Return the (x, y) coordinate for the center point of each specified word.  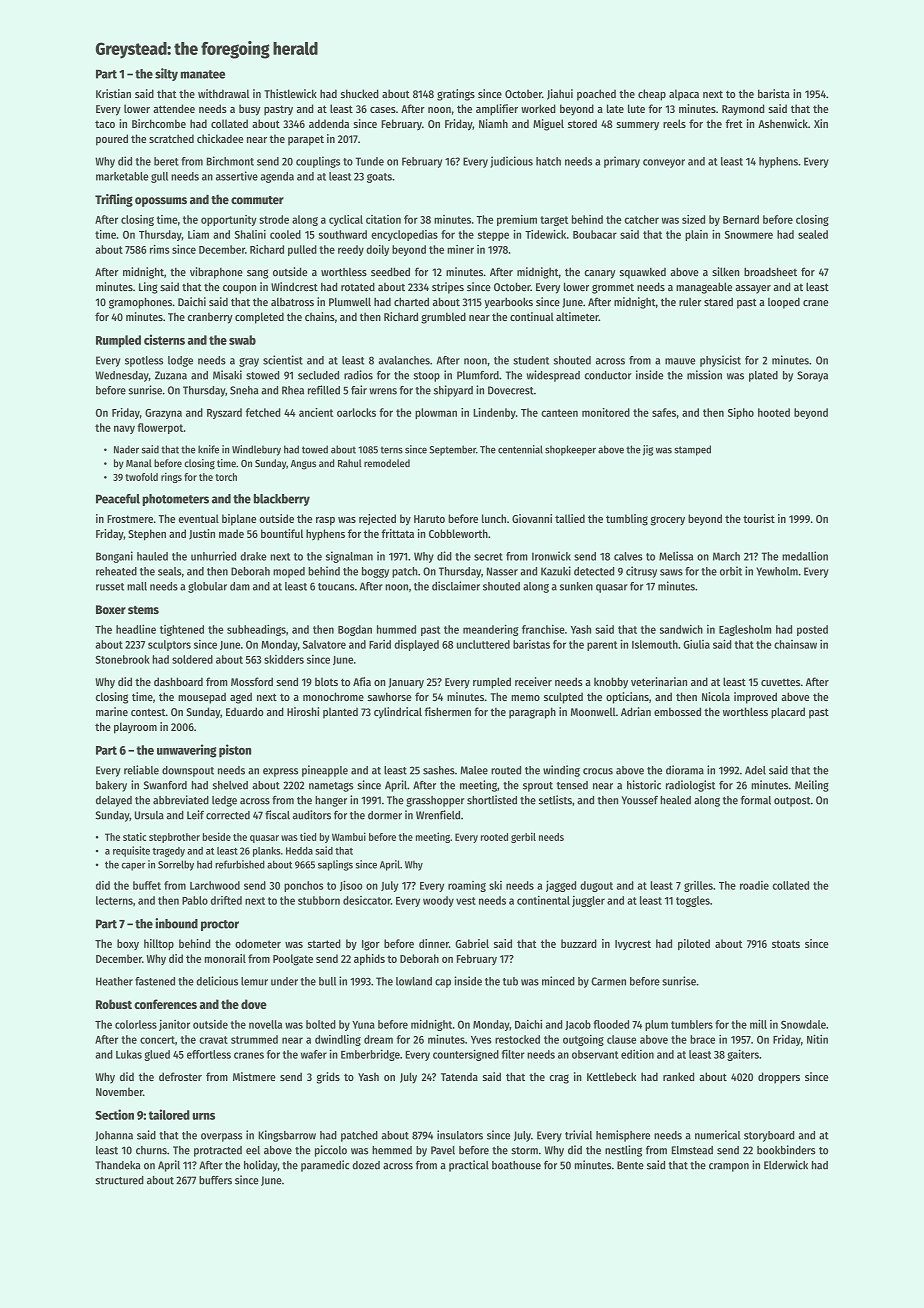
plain (696, 235)
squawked (643, 273)
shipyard (453, 391)
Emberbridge (370, 1055)
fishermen (447, 711)
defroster (180, 1076)
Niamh (493, 123)
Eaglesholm (745, 630)
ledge (224, 801)
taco (105, 124)
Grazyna (163, 414)
